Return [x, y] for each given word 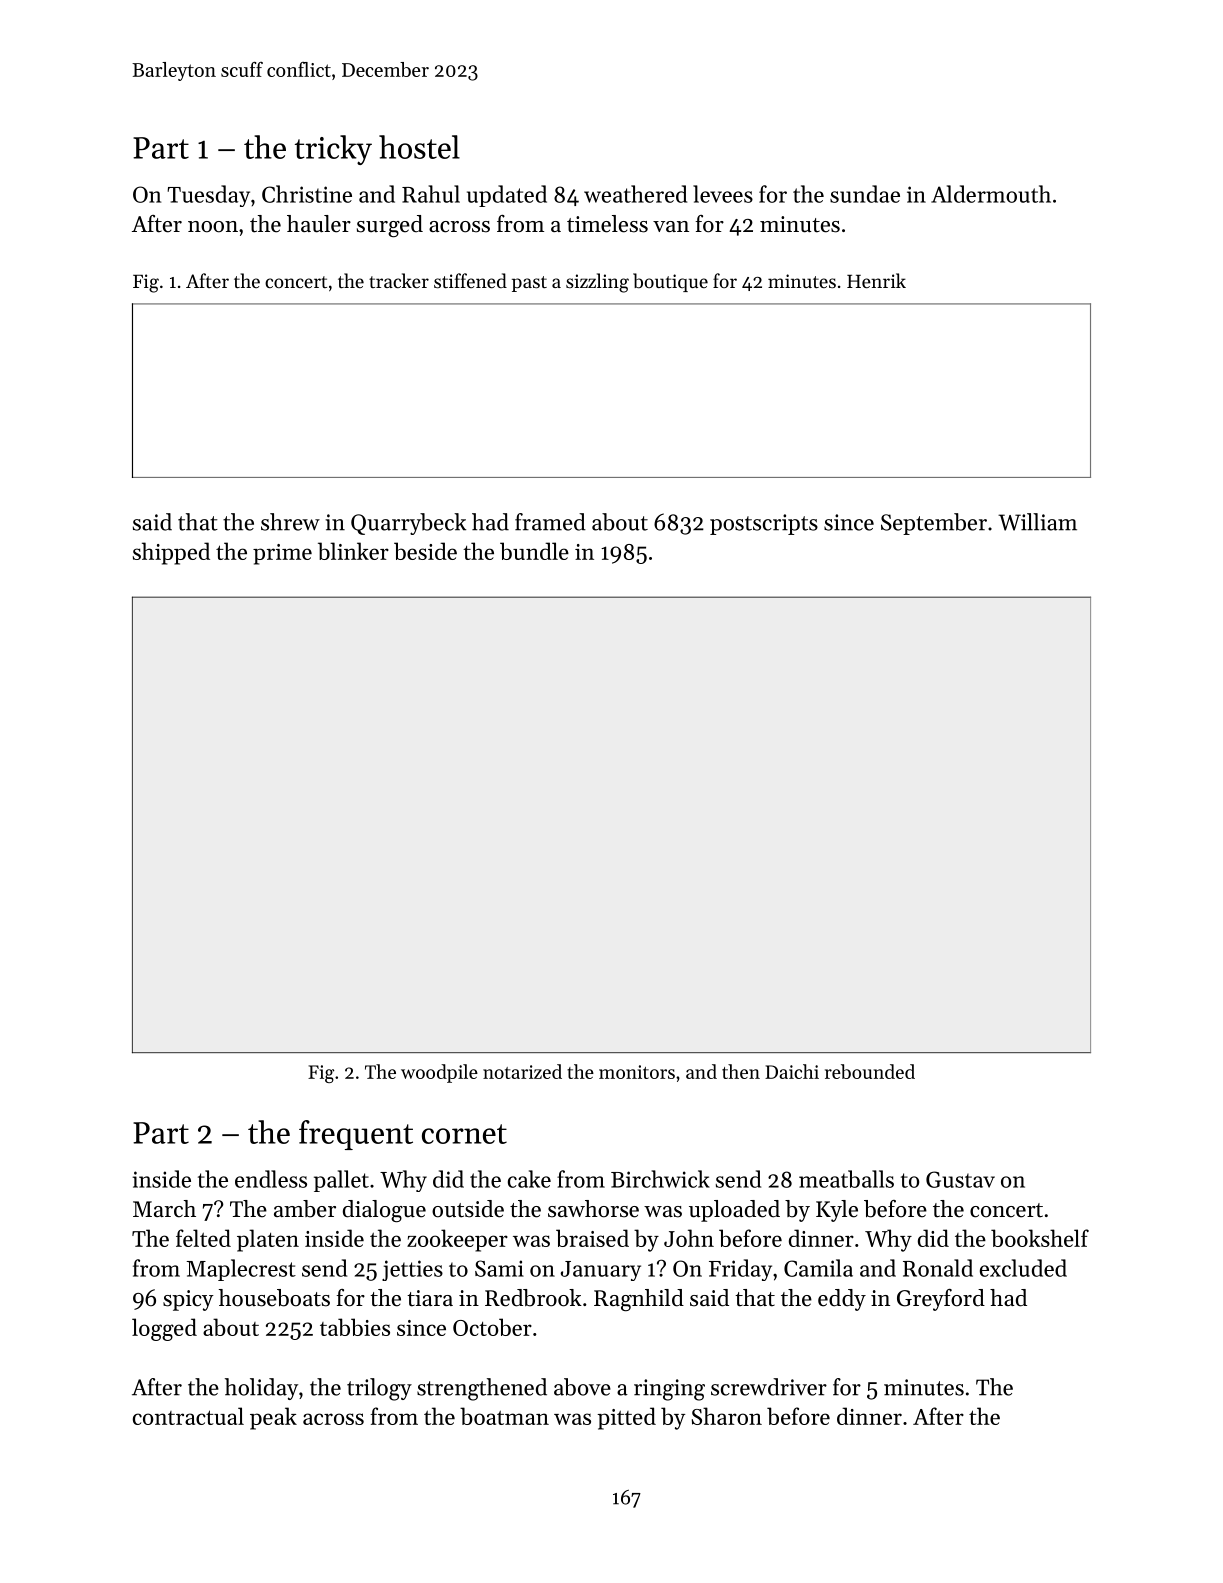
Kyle [837, 1211]
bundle [534, 551]
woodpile [439, 1073]
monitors [637, 1072]
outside [468, 1209]
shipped [171, 553]
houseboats [274, 1298]
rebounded [870, 1071]
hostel [419, 147]
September [934, 524]
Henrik [876, 280]
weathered [635, 194]
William [1037, 522]
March [164, 1209]
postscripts [764, 524]
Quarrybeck [408, 524]
